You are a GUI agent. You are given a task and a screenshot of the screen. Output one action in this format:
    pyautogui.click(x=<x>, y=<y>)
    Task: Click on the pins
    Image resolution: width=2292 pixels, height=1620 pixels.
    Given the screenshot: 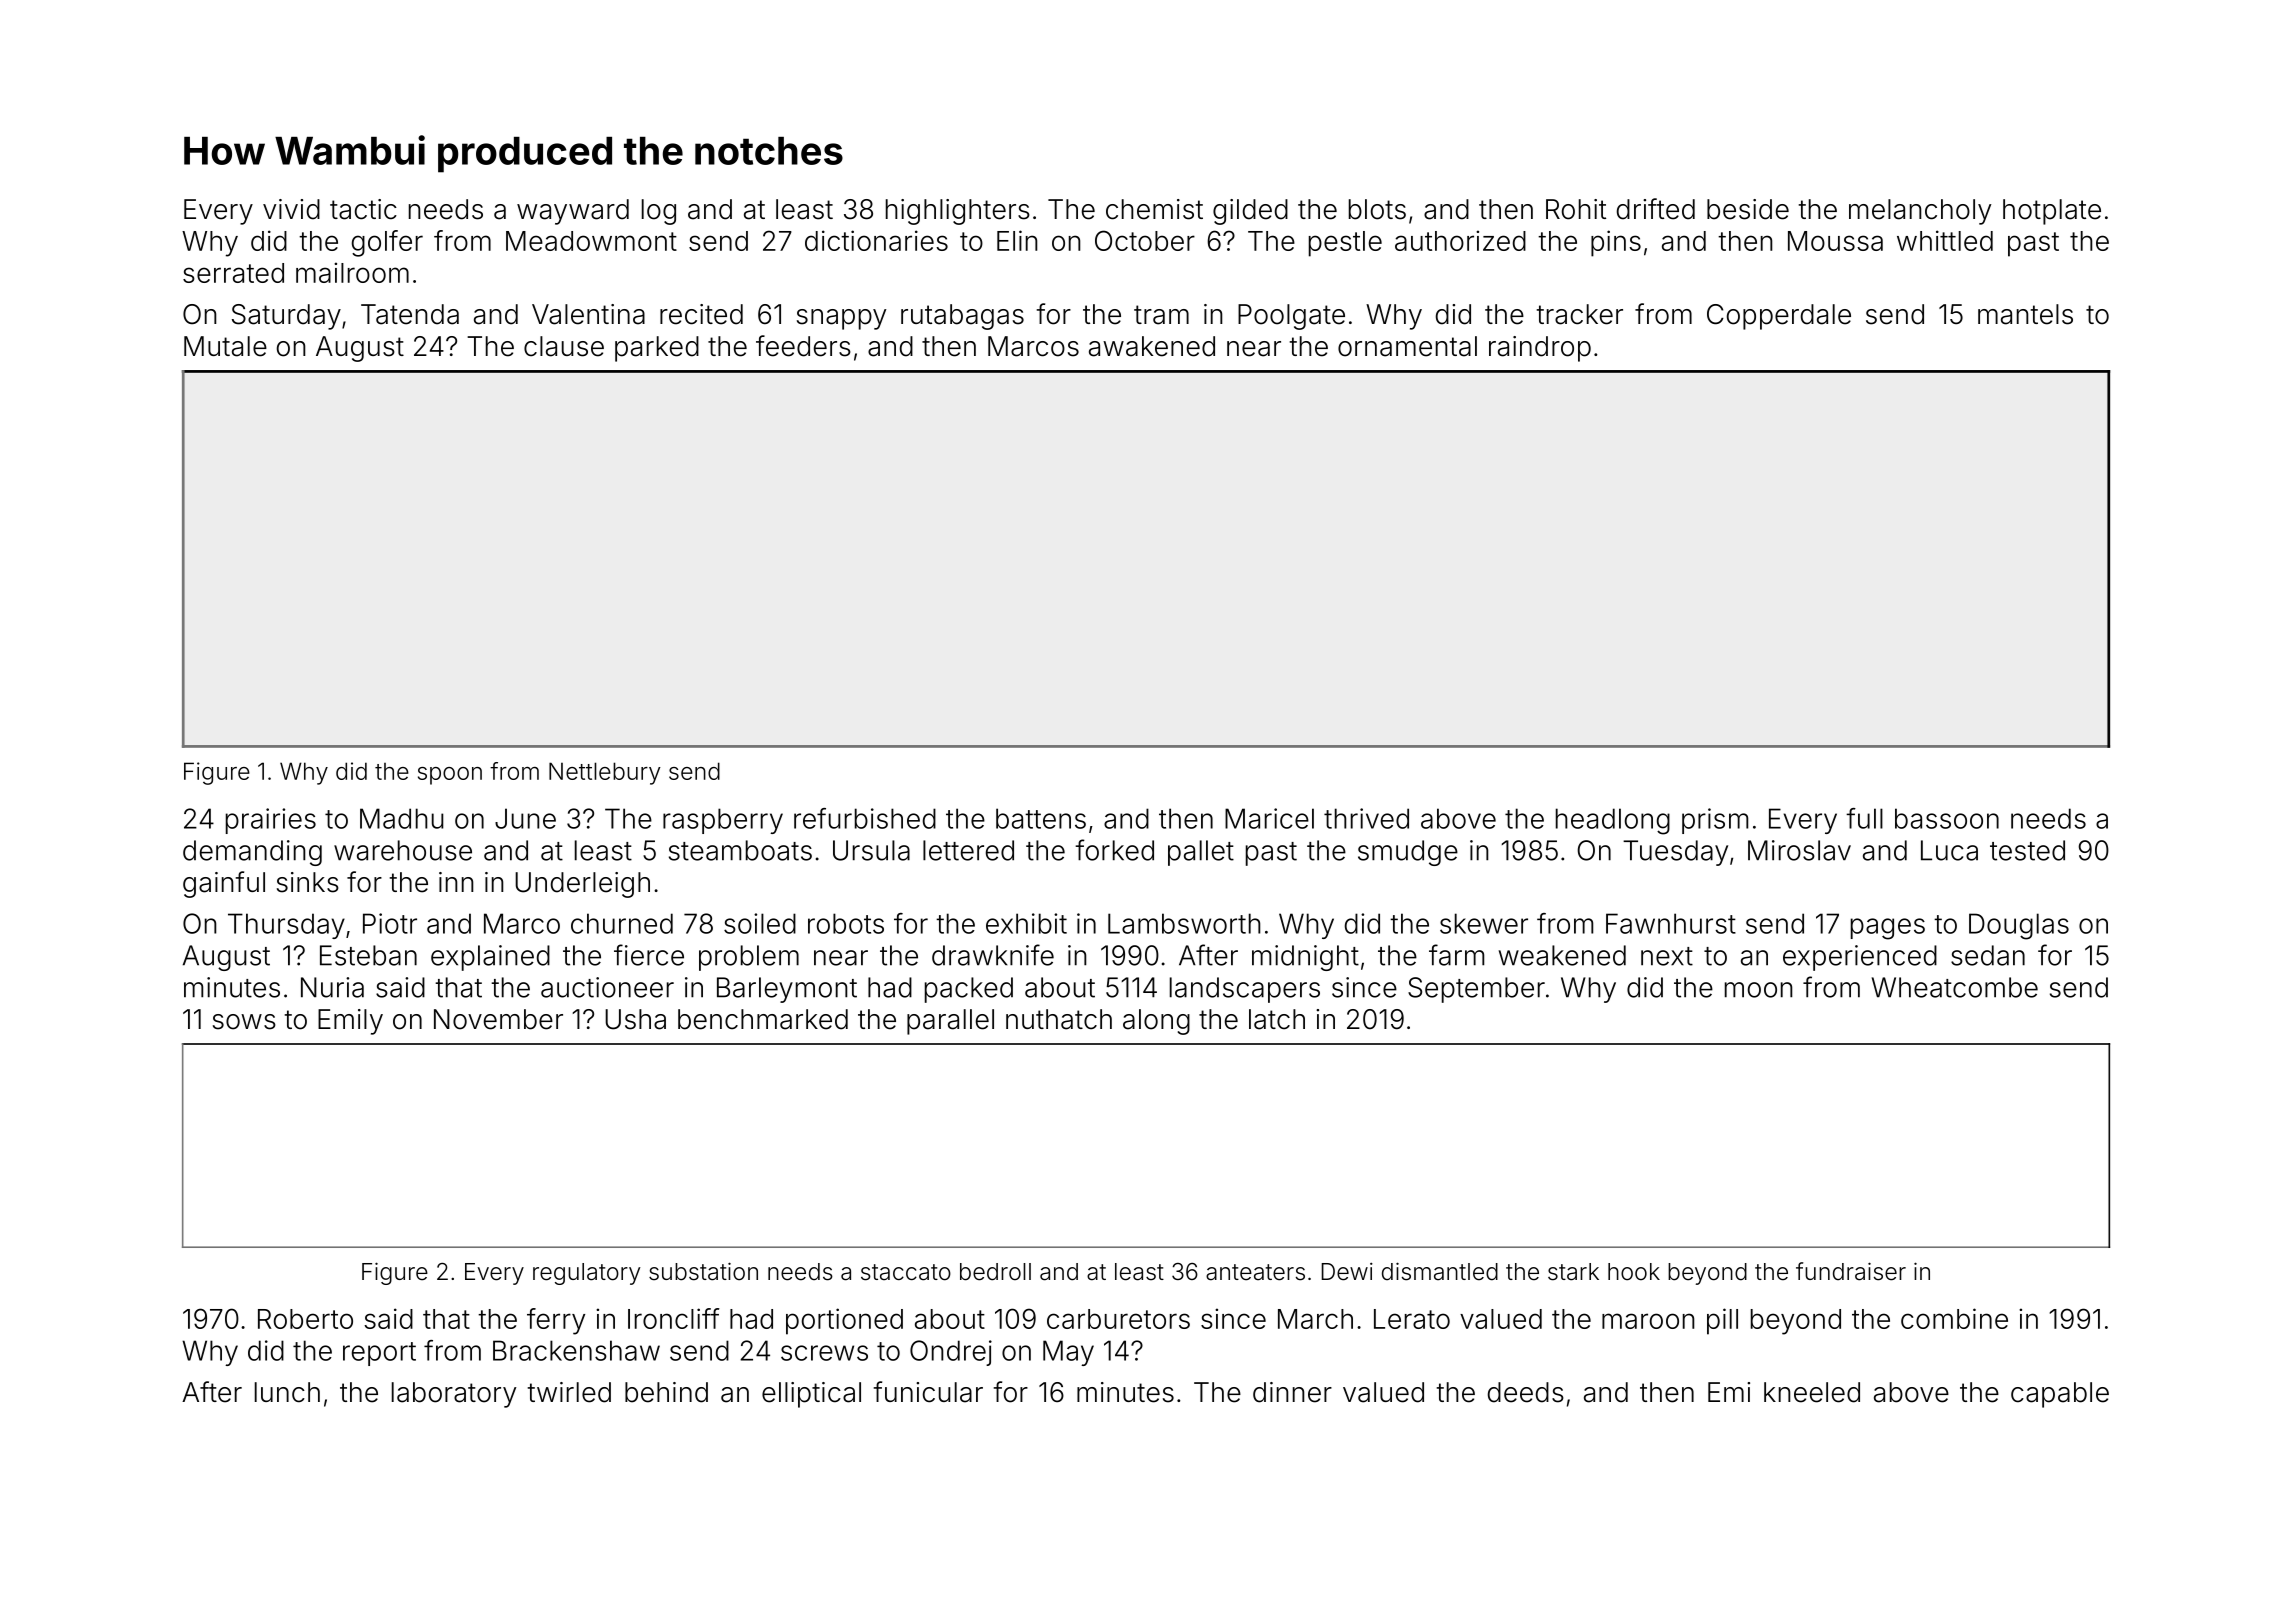 What is the action you would take?
    pyautogui.click(x=1616, y=243)
